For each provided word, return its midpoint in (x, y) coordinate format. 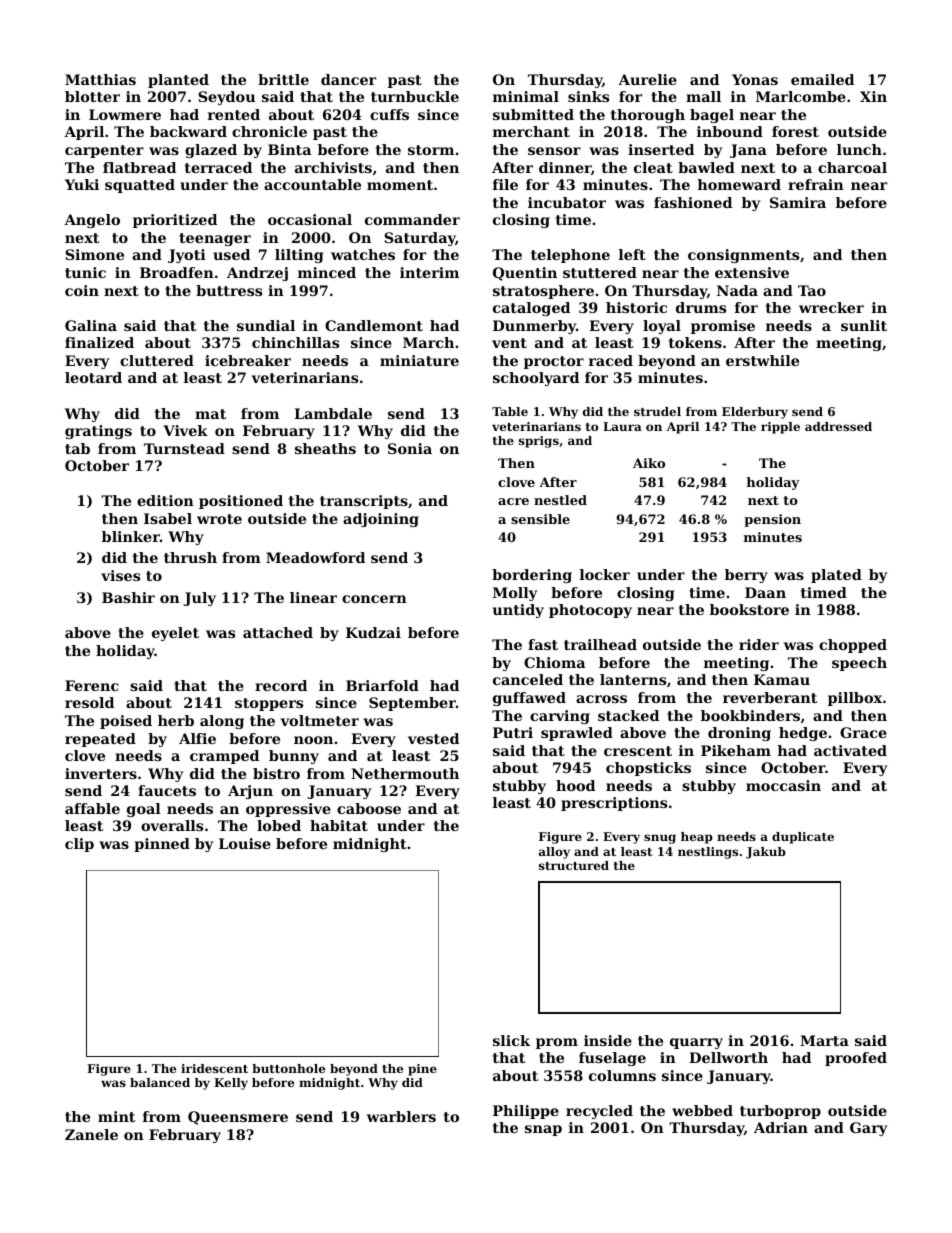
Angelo (92, 221)
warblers (401, 1116)
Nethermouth (405, 773)
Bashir (128, 597)
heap (697, 838)
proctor (554, 362)
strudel (657, 411)
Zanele (91, 1134)
